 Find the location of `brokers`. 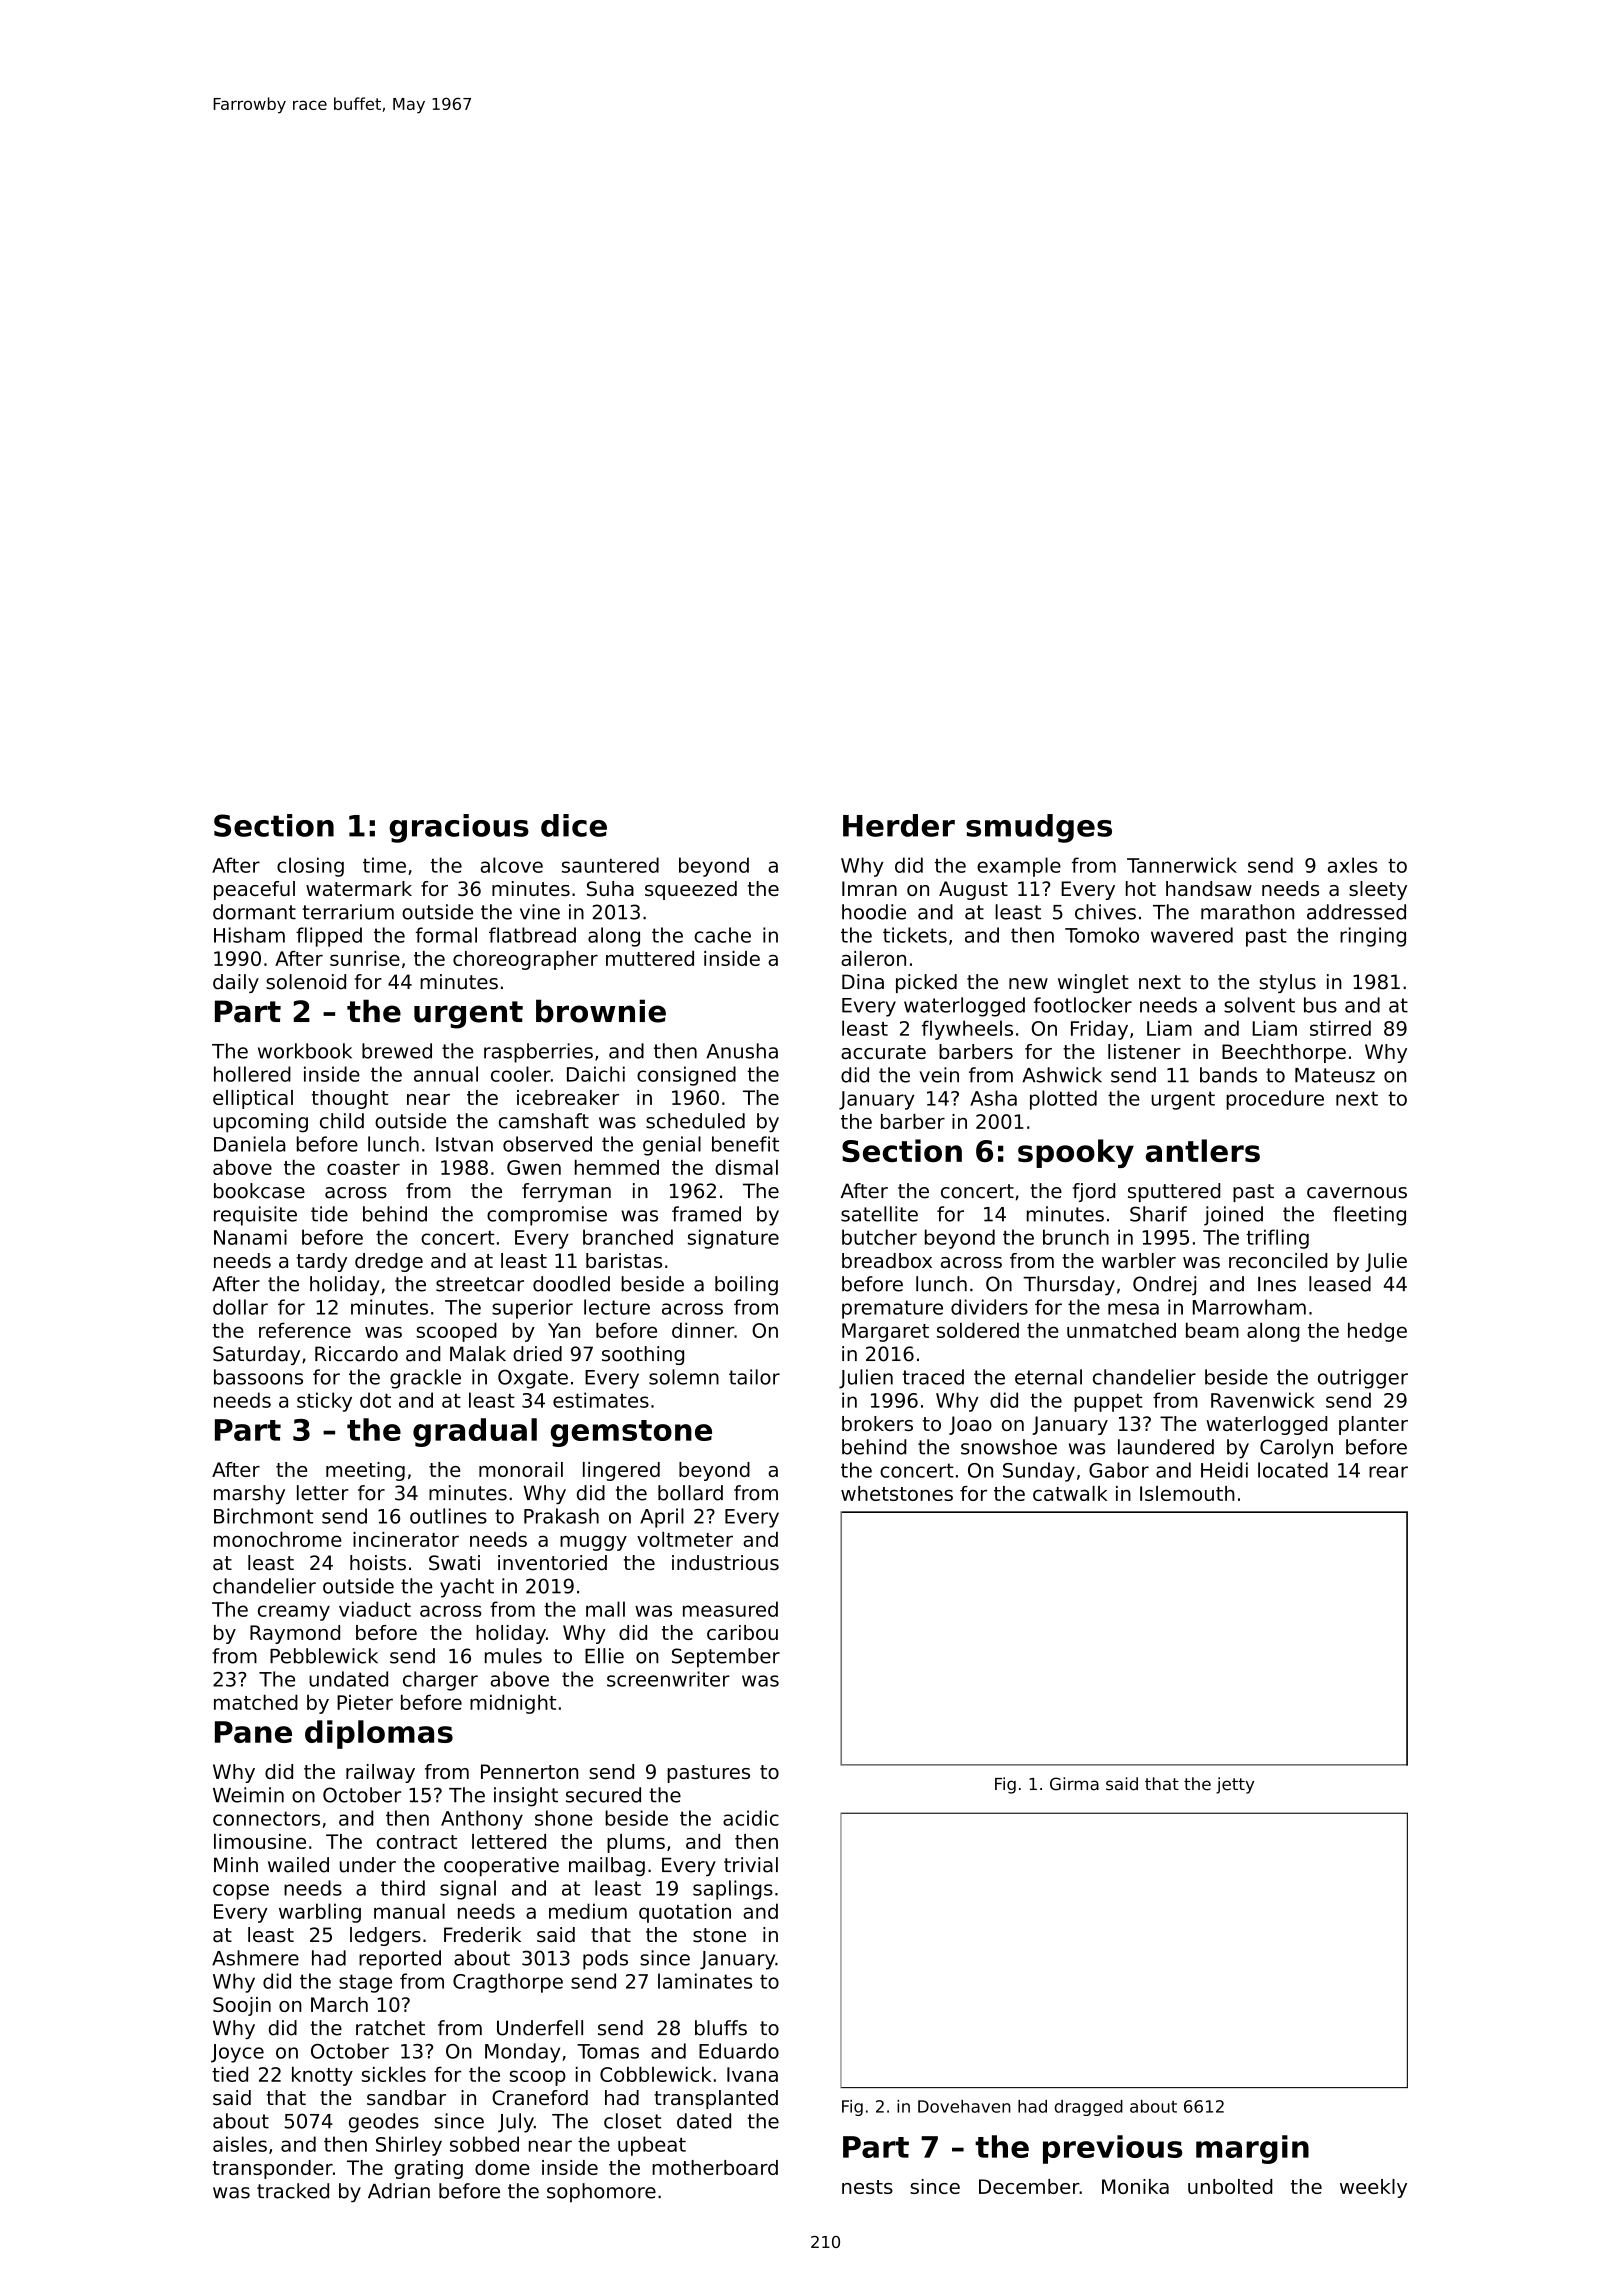

brokers is located at coordinates (877, 1423).
